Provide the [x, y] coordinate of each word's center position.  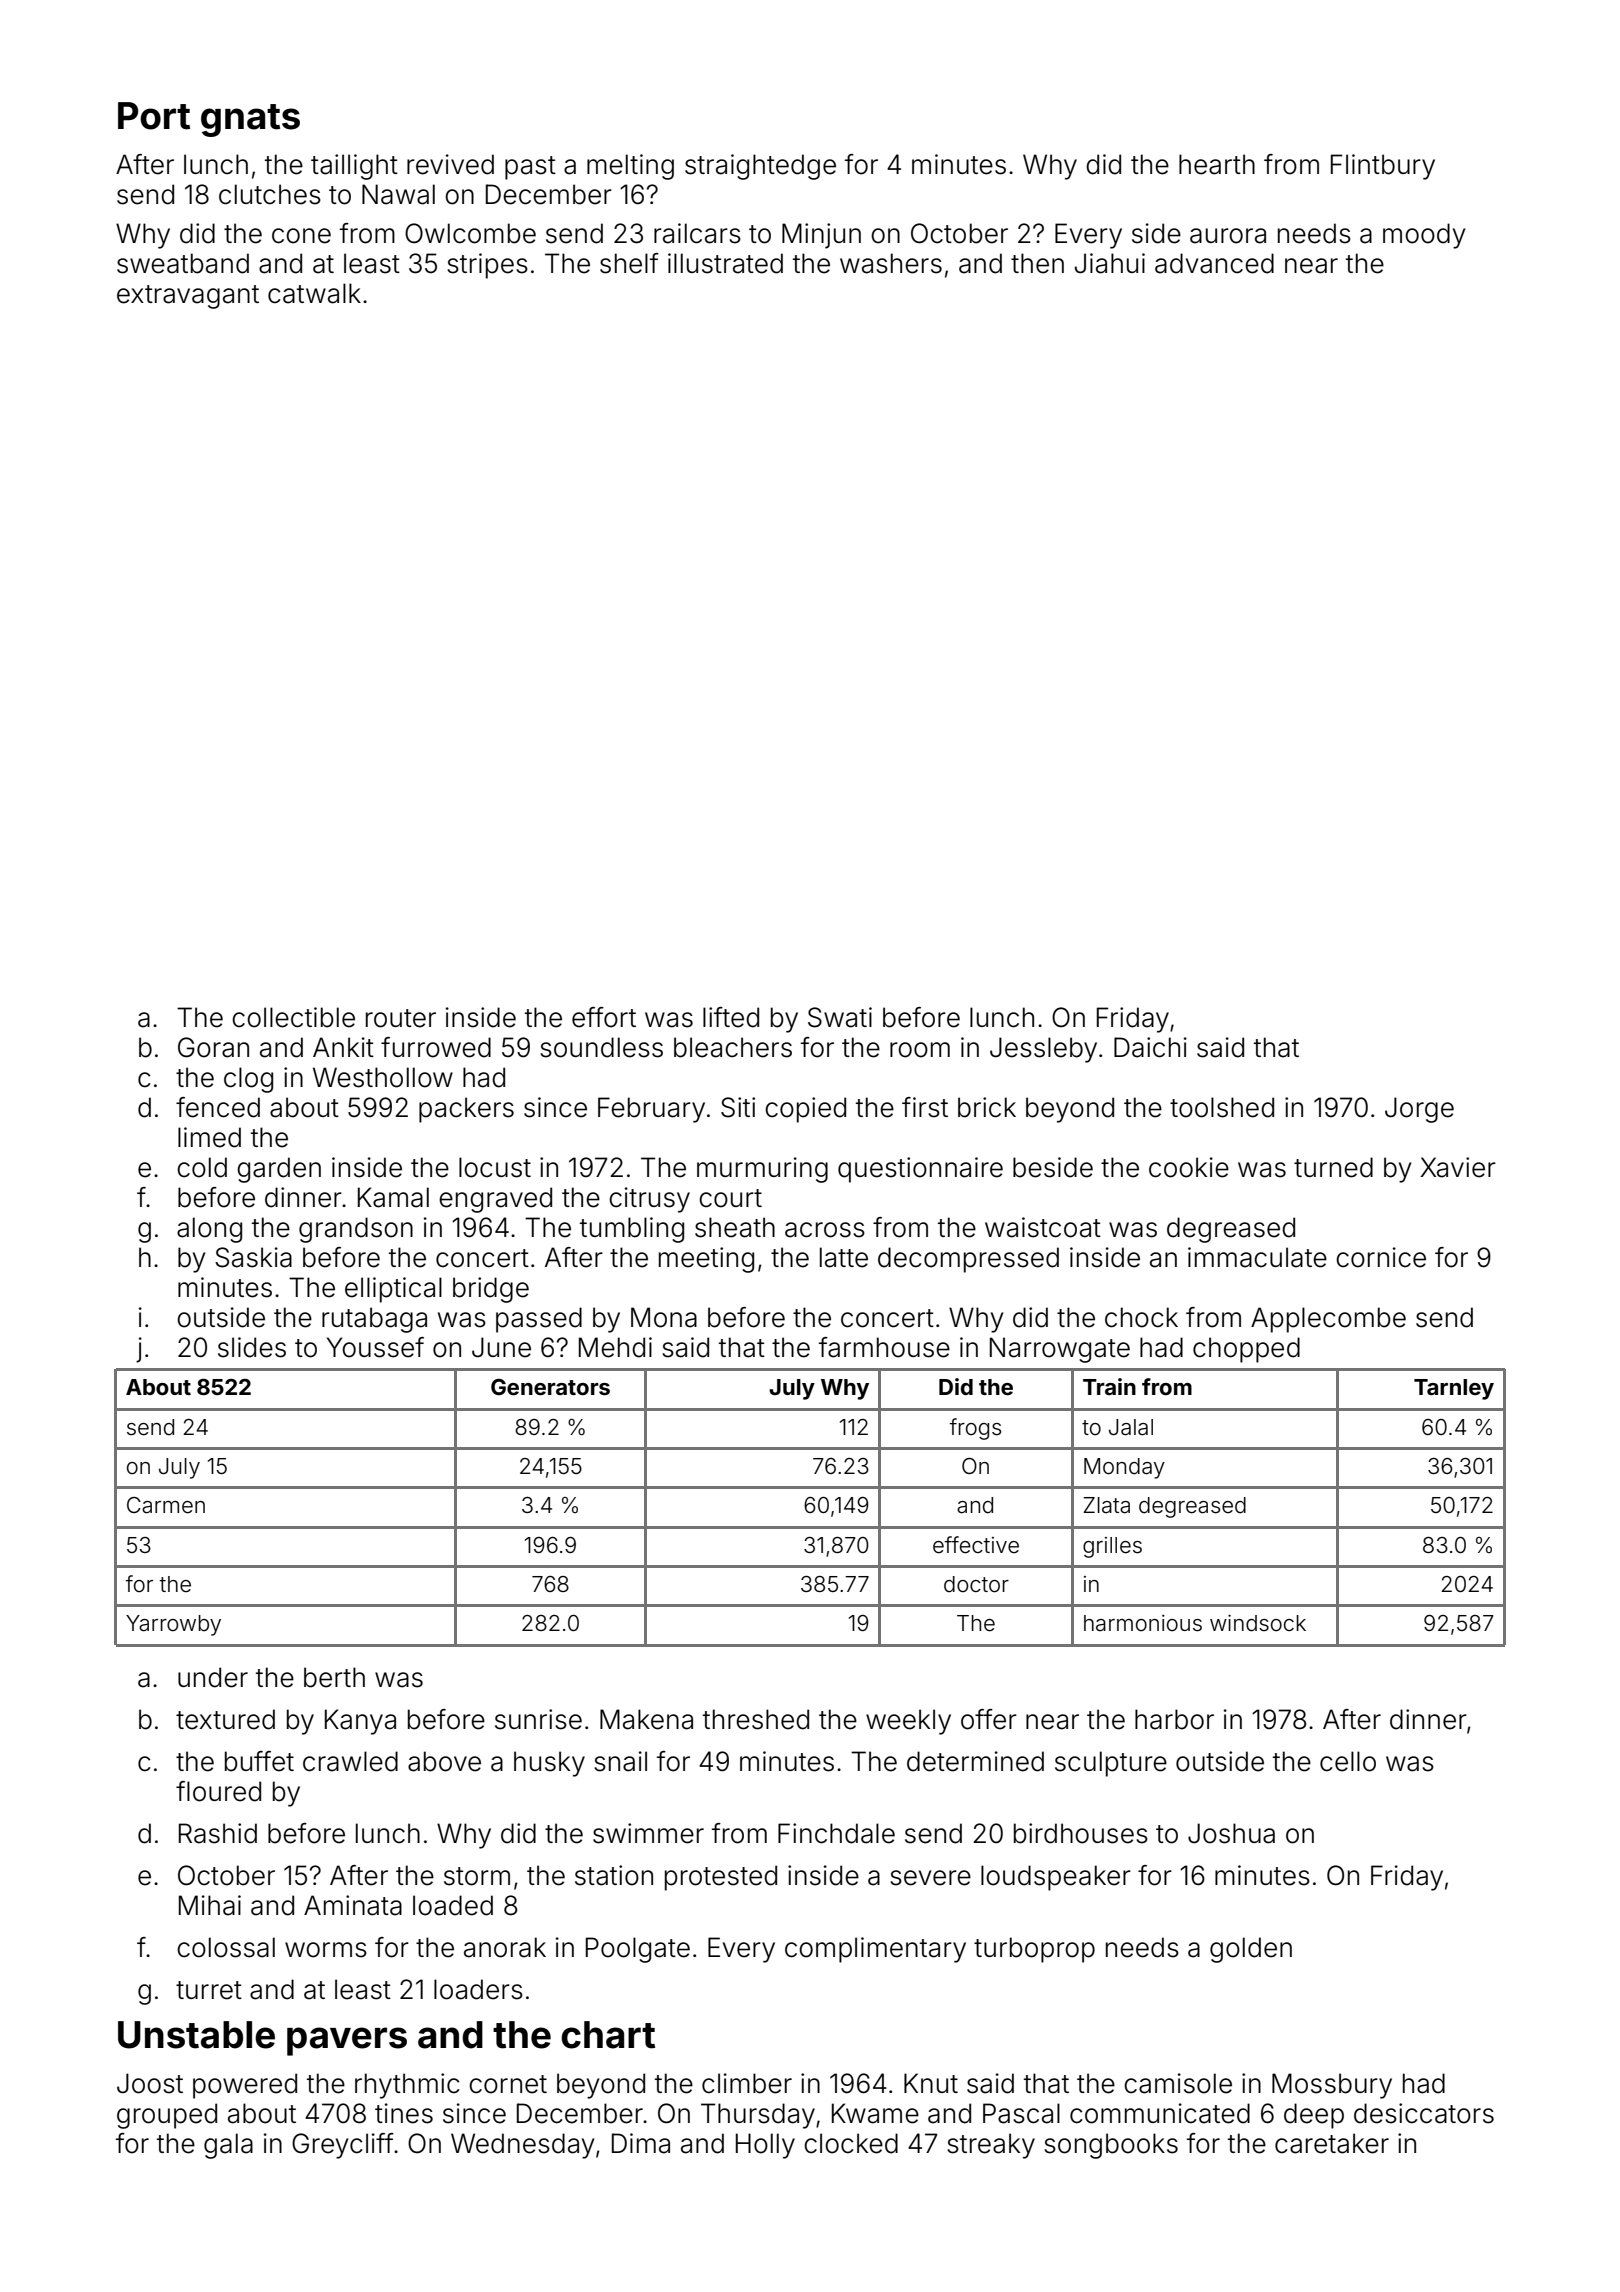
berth [334, 1677]
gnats [250, 120]
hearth [1217, 164]
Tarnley [1454, 1389]
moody [1424, 236]
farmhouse [884, 1347]
